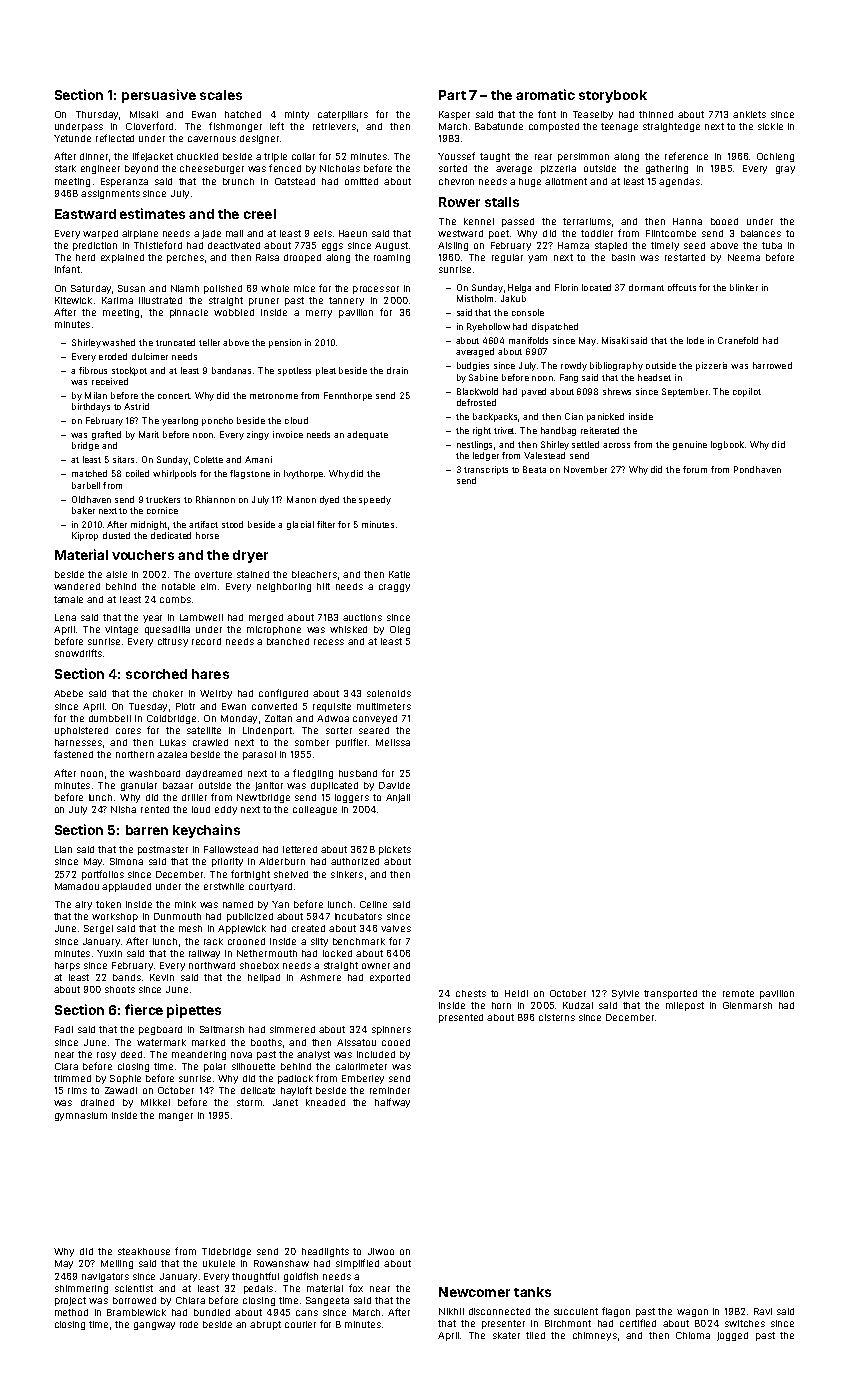  What do you see at coordinates (81, 731) in the screenshot?
I see `upholstered` at bounding box center [81, 731].
